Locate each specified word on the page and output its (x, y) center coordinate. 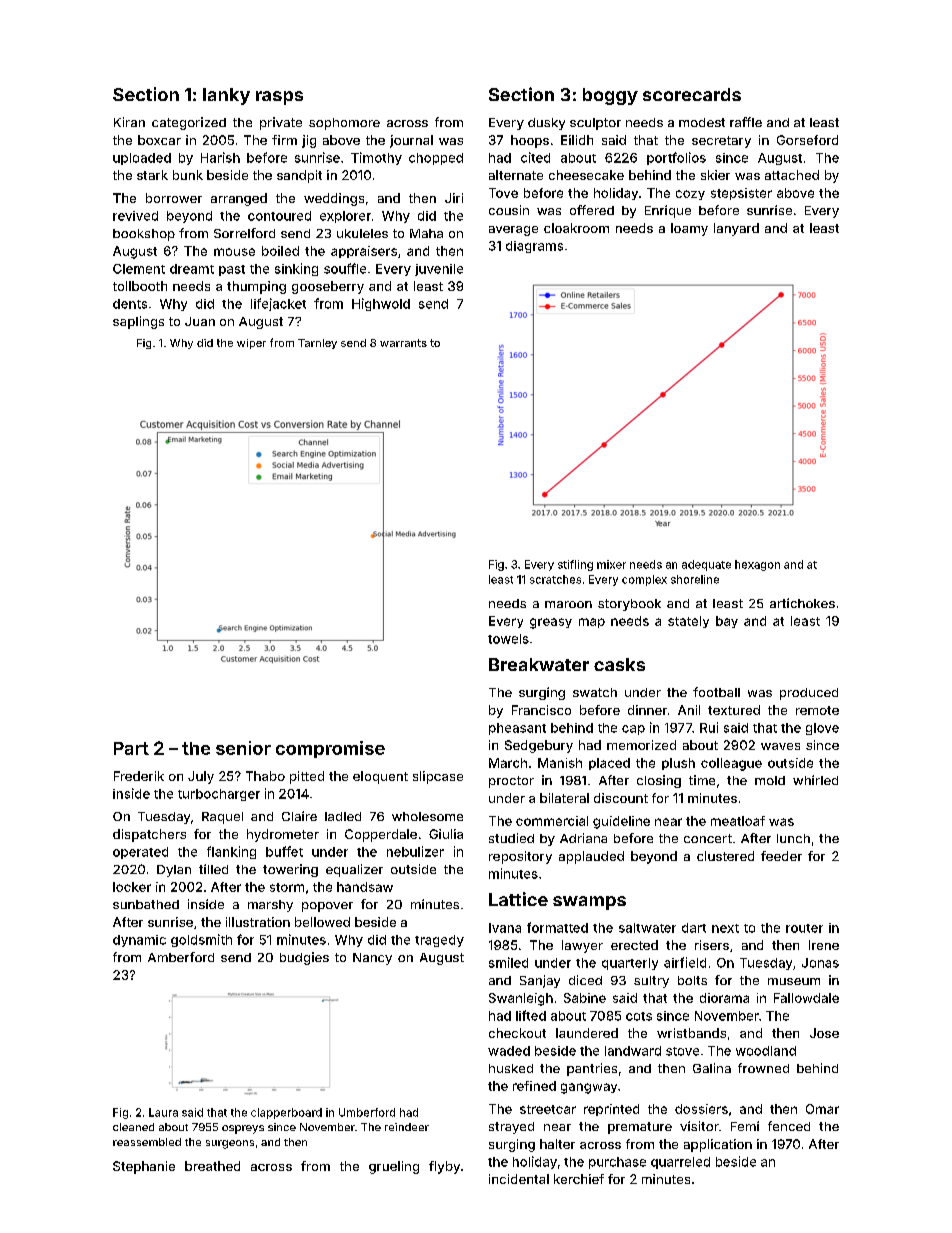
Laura (163, 1112)
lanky (226, 96)
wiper (251, 344)
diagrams (534, 247)
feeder (781, 856)
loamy (689, 229)
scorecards (692, 94)
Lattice (518, 899)
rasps (279, 98)
